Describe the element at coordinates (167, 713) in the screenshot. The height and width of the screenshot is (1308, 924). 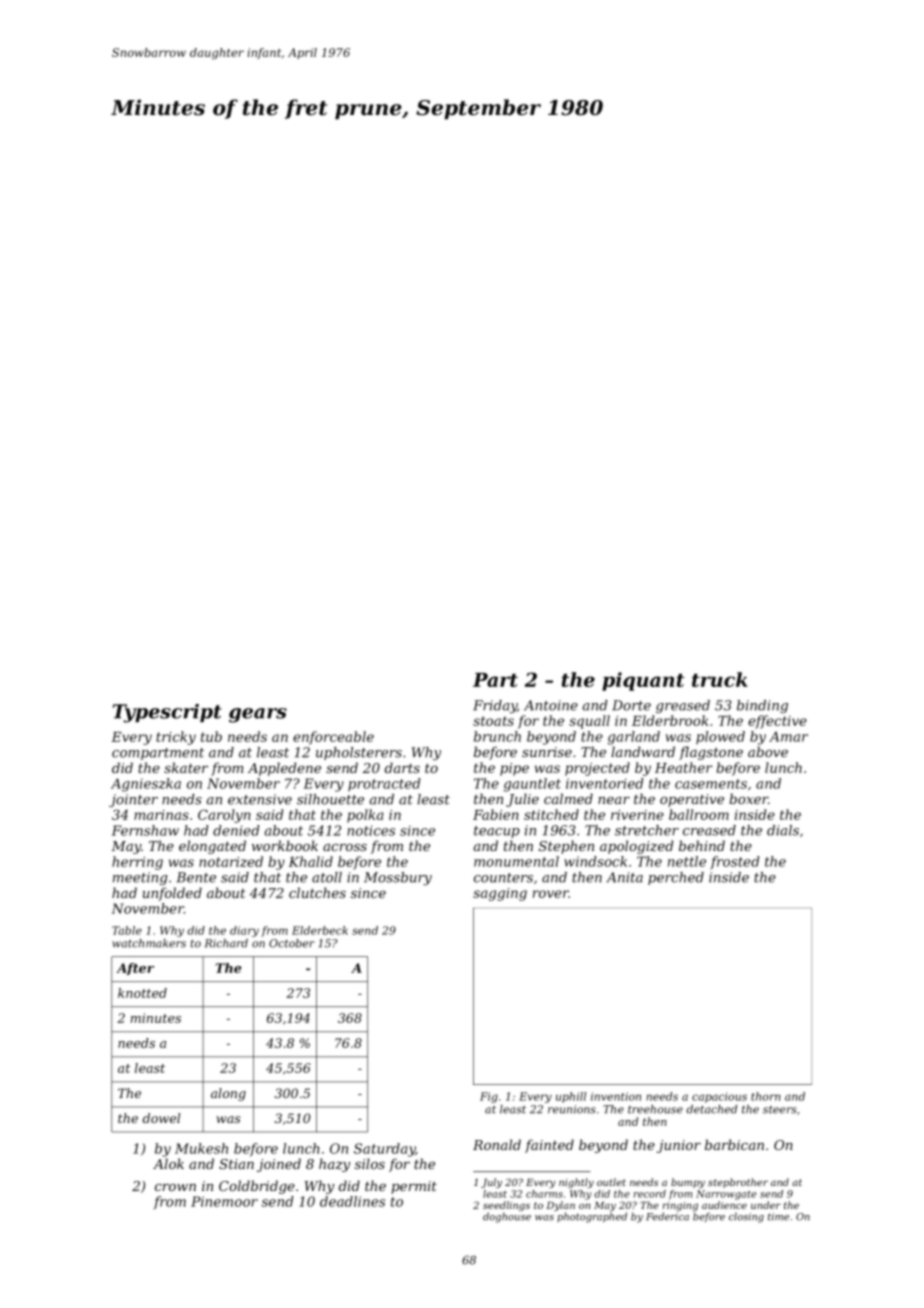
I see `Typescript` at that location.
